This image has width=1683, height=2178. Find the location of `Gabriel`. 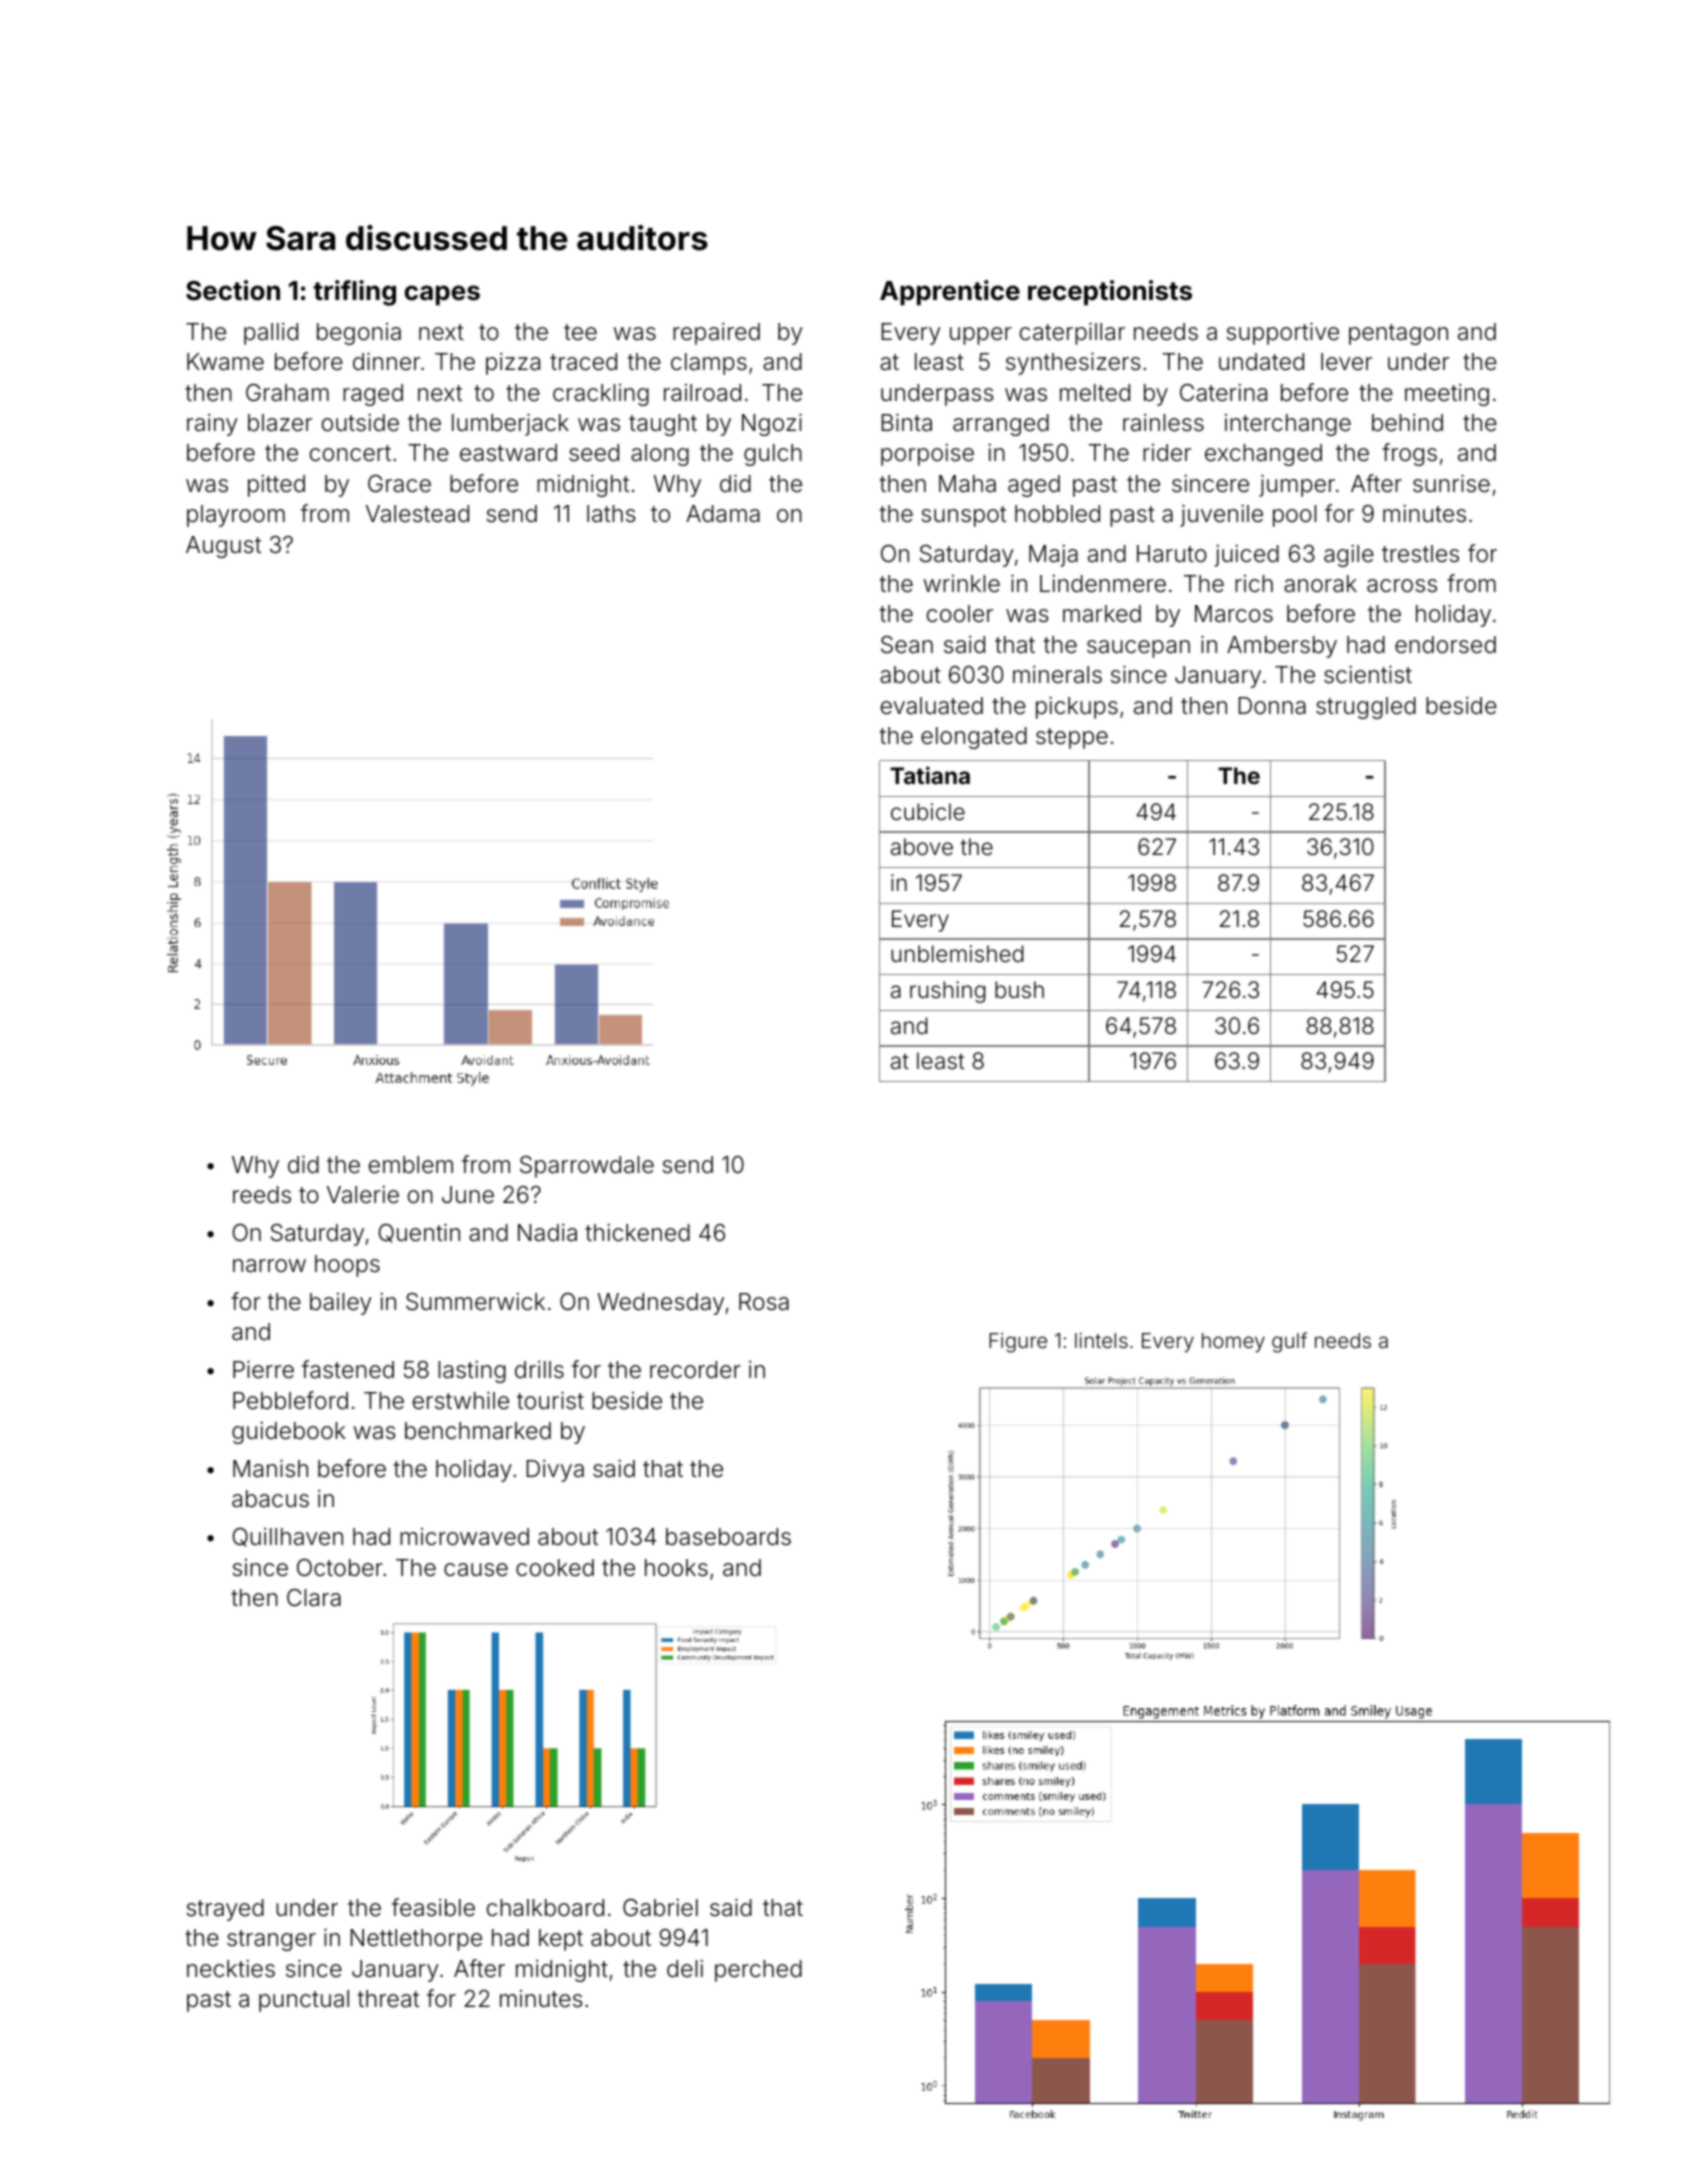

Gabriel is located at coordinates (660, 1908).
